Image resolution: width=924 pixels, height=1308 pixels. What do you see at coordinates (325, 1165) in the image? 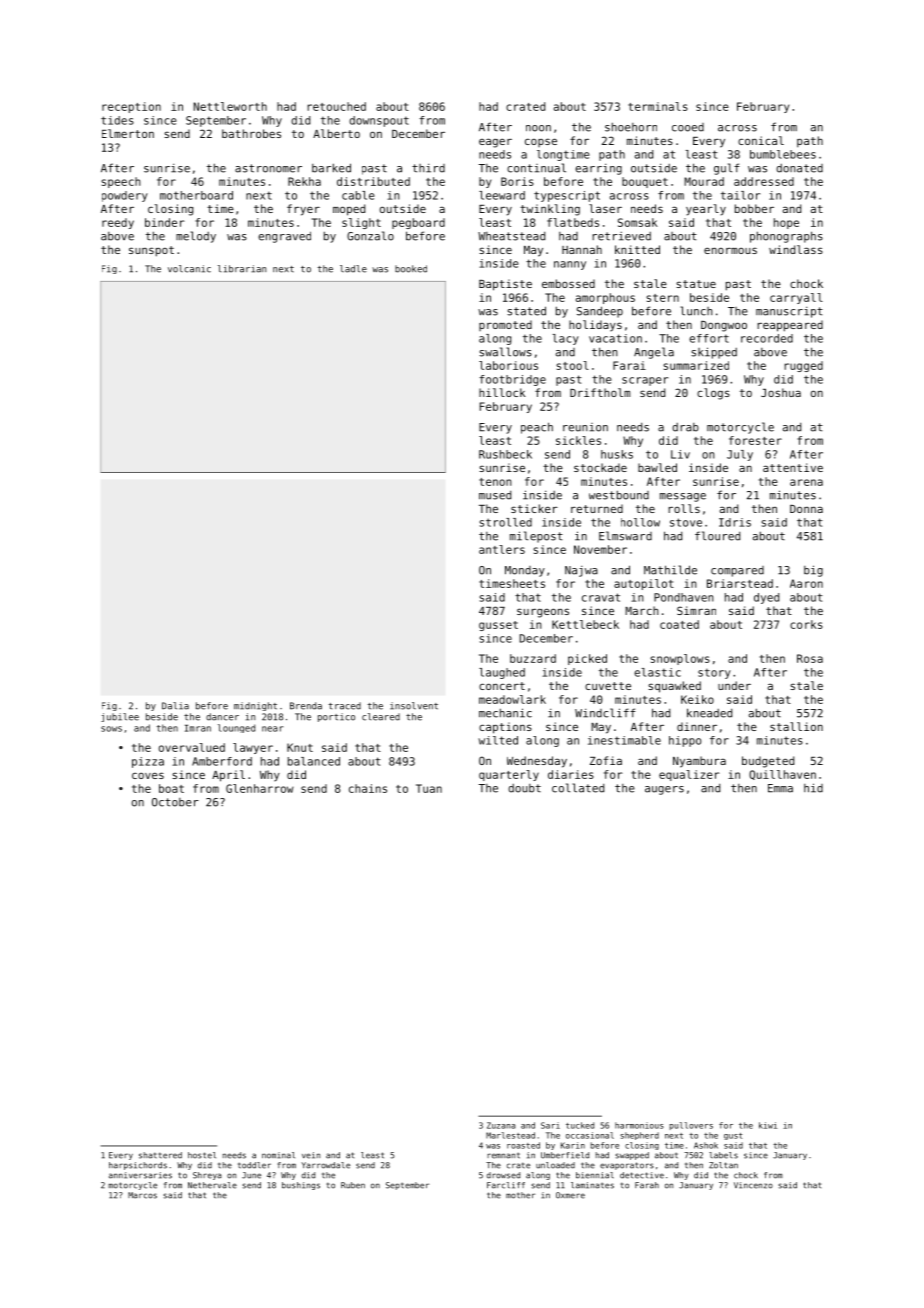
I see `Yarrowdale` at bounding box center [325, 1165].
